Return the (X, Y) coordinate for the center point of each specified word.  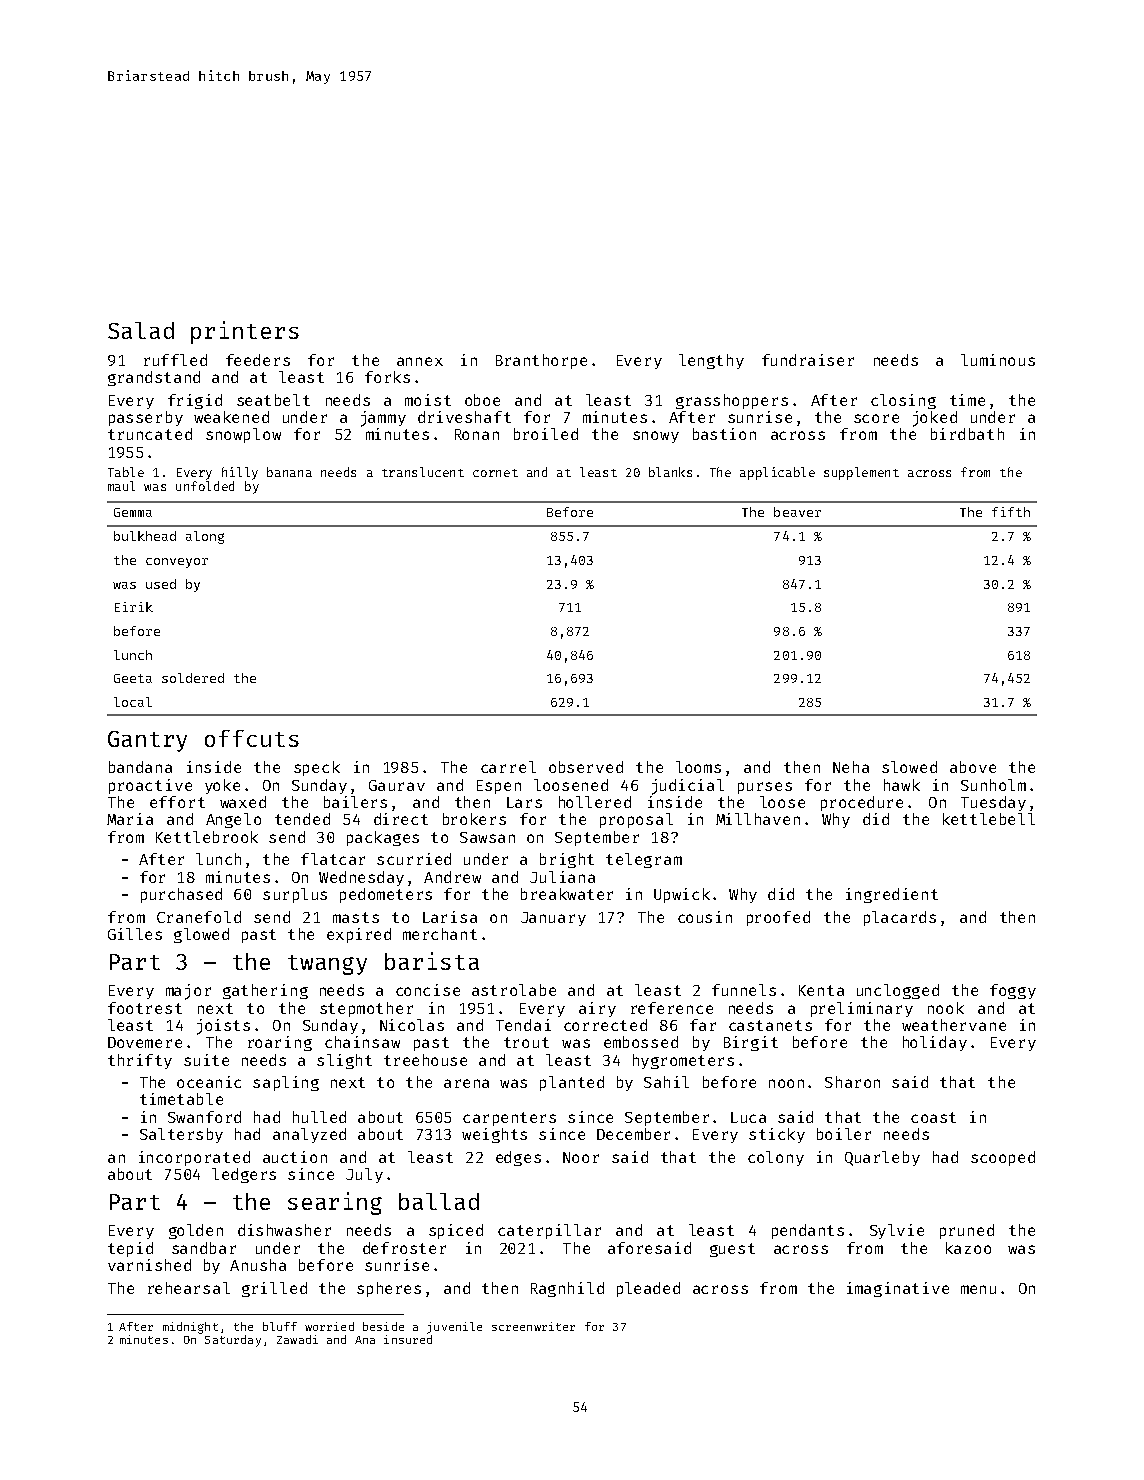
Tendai (523, 1025)
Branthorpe (541, 361)
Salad (141, 330)
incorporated (194, 1158)
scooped (1003, 1158)
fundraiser (808, 360)
